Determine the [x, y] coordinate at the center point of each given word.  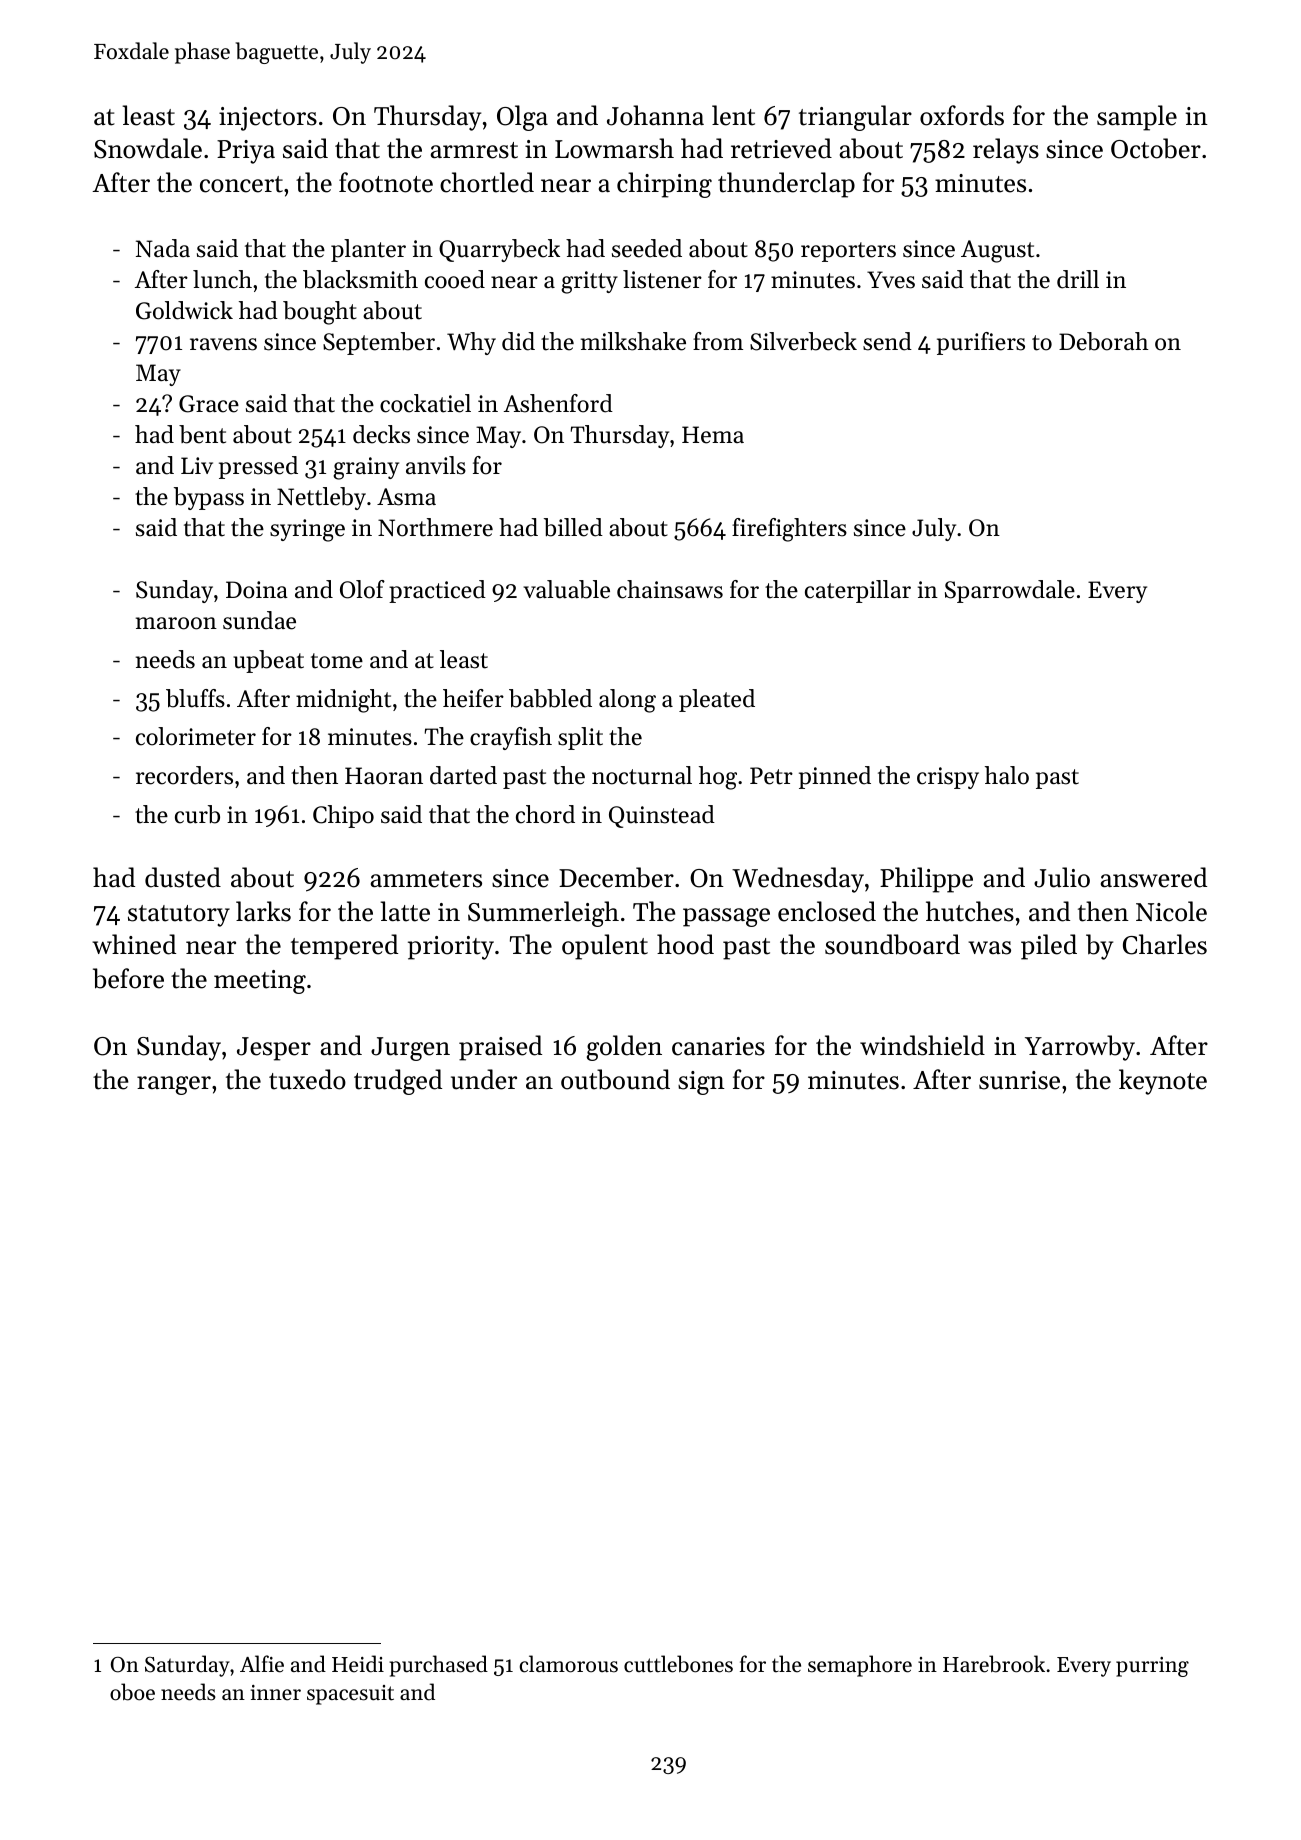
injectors [268, 119]
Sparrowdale [1010, 591]
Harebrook [994, 1664]
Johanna [655, 115]
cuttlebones [678, 1664]
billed [573, 527]
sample [1137, 118]
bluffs [195, 698]
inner [276, 1693]
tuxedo [307, 1079]
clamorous [568, 1664]
